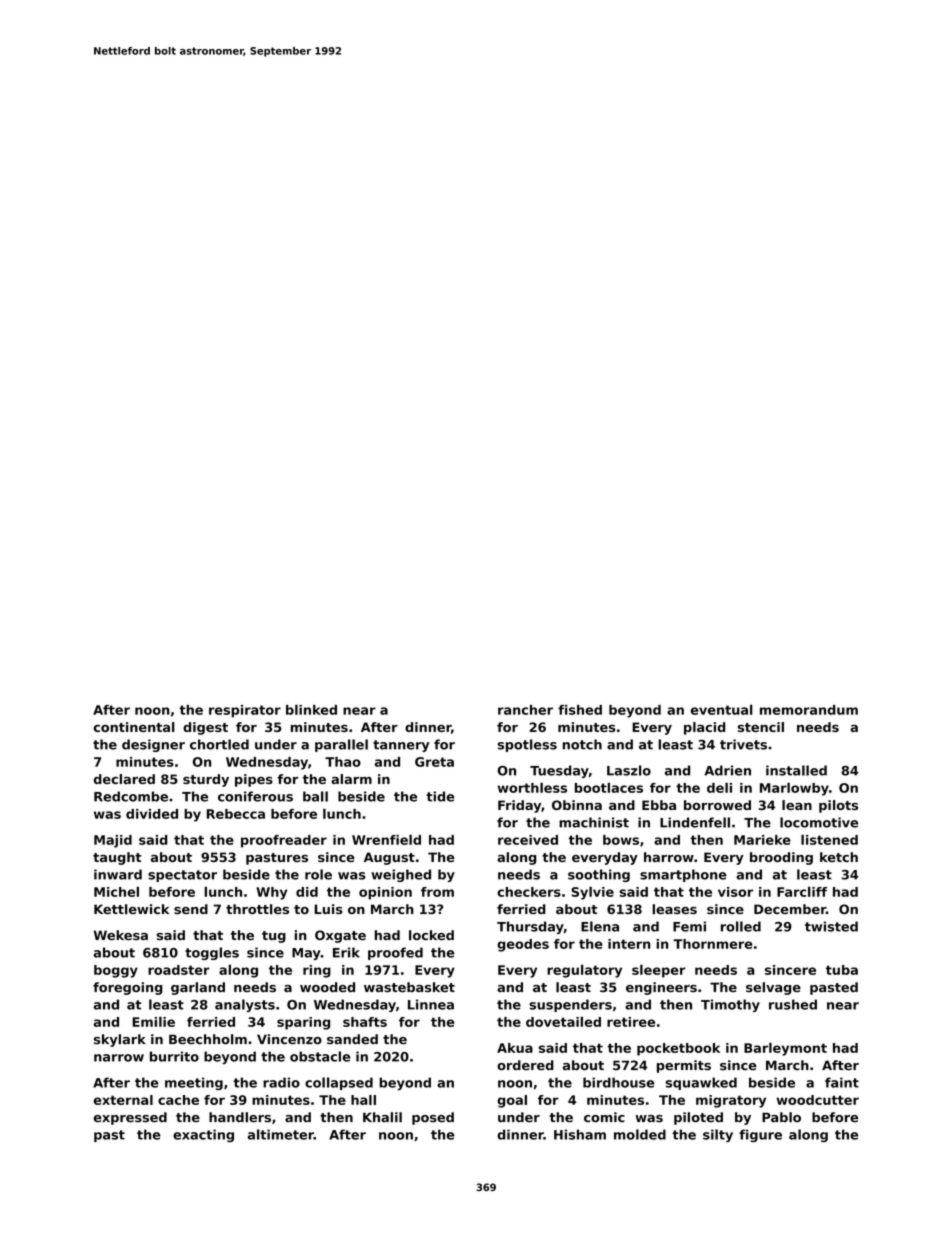 This page has width=952, height=1233. Describe the element at coordinates (793, 1004) in the page. I see `rushed` at that location.
